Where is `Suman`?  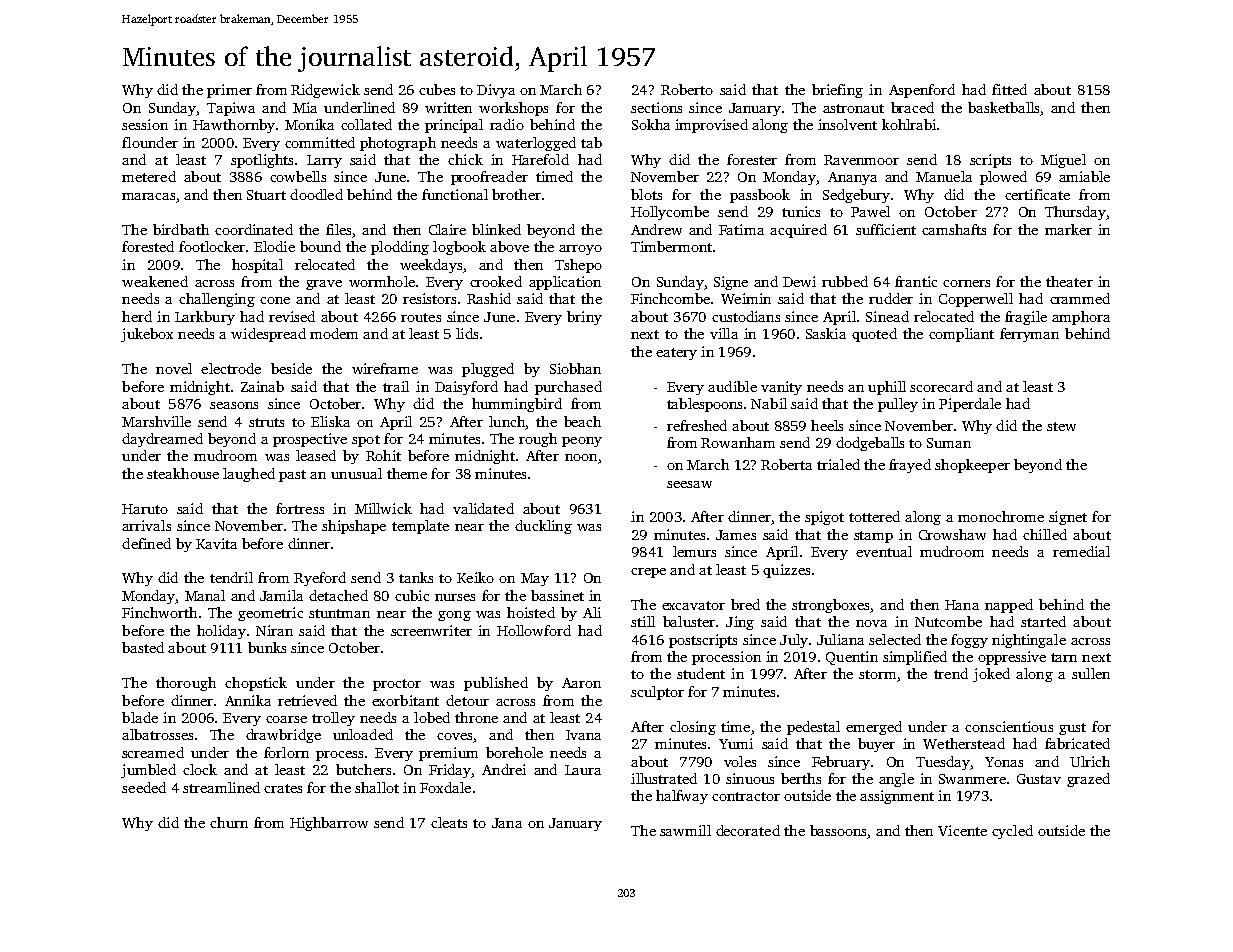 Suman is located at coordinates (949, 443).
